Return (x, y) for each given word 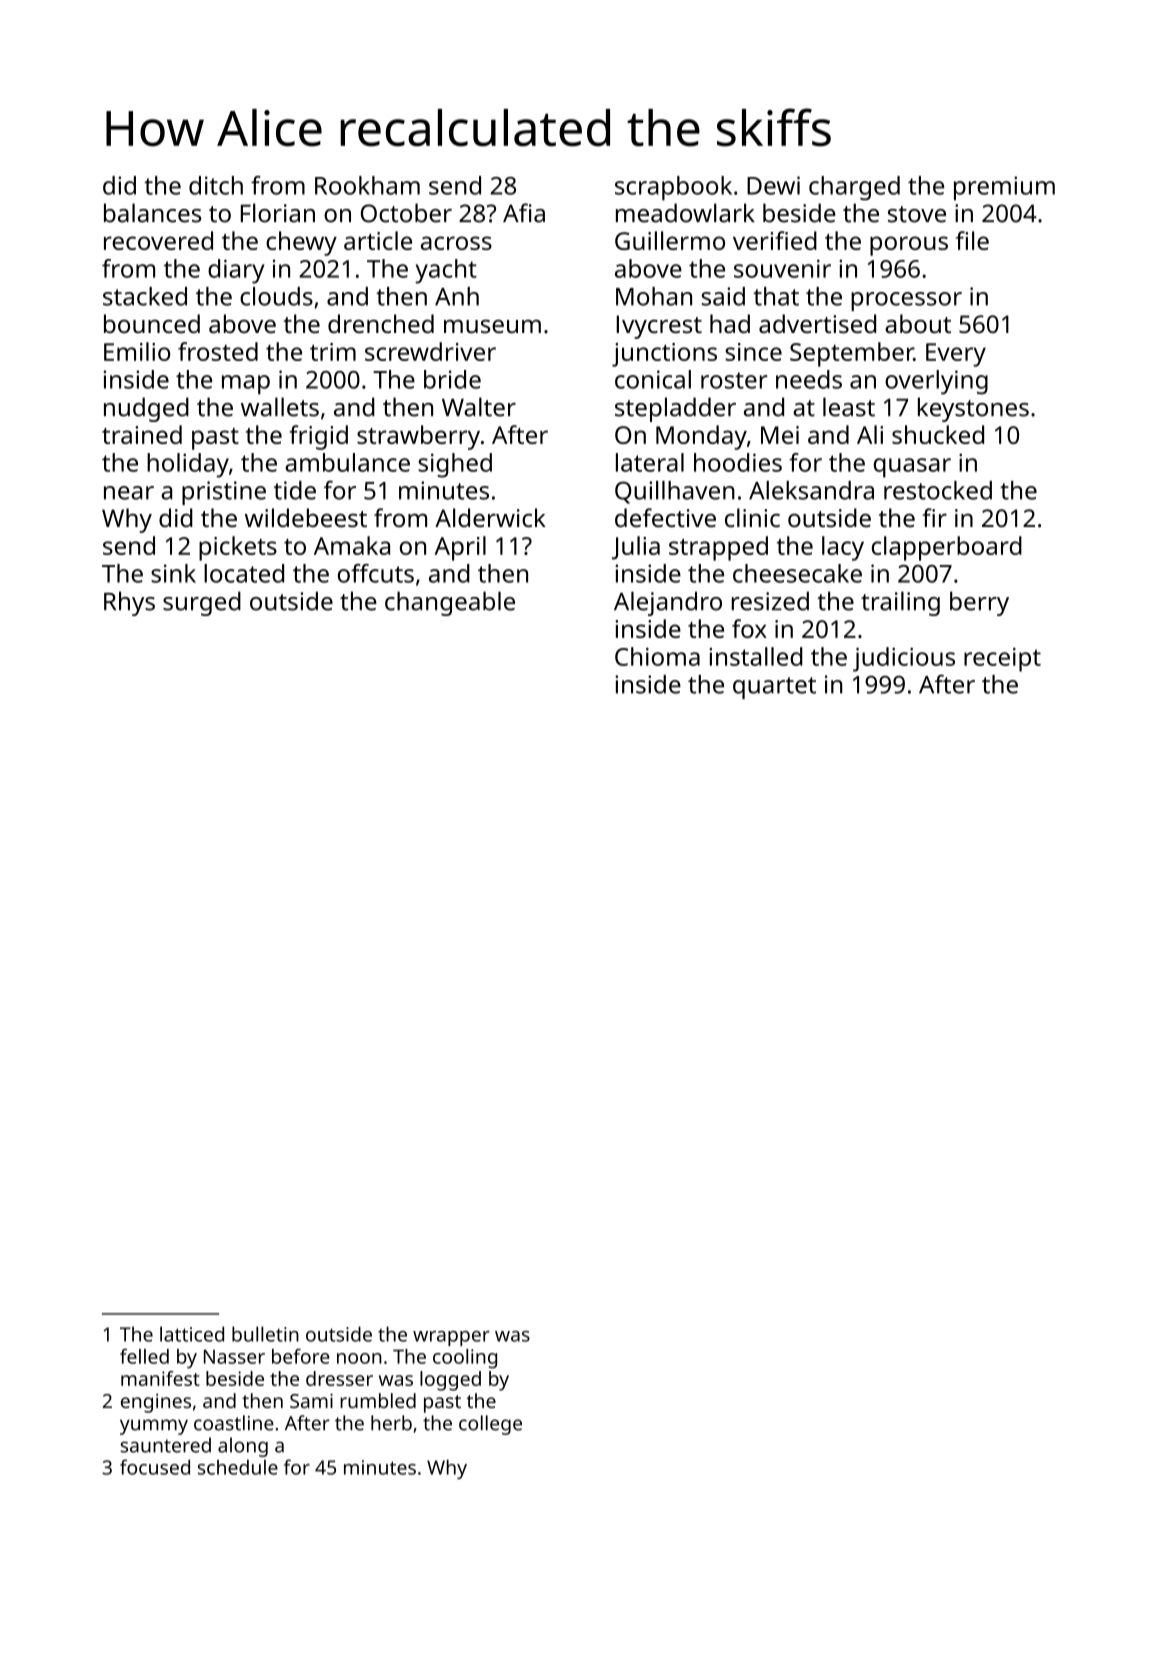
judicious (904, 659)
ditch (216, 185)
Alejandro (668, 603)
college (490, 1425)
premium (1004, 188)
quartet (774, 688)
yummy (154, 1427)
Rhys (129, 603)
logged (450, 1381)
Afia (524, 213)
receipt (1002, 660)
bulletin (265, 1334)
